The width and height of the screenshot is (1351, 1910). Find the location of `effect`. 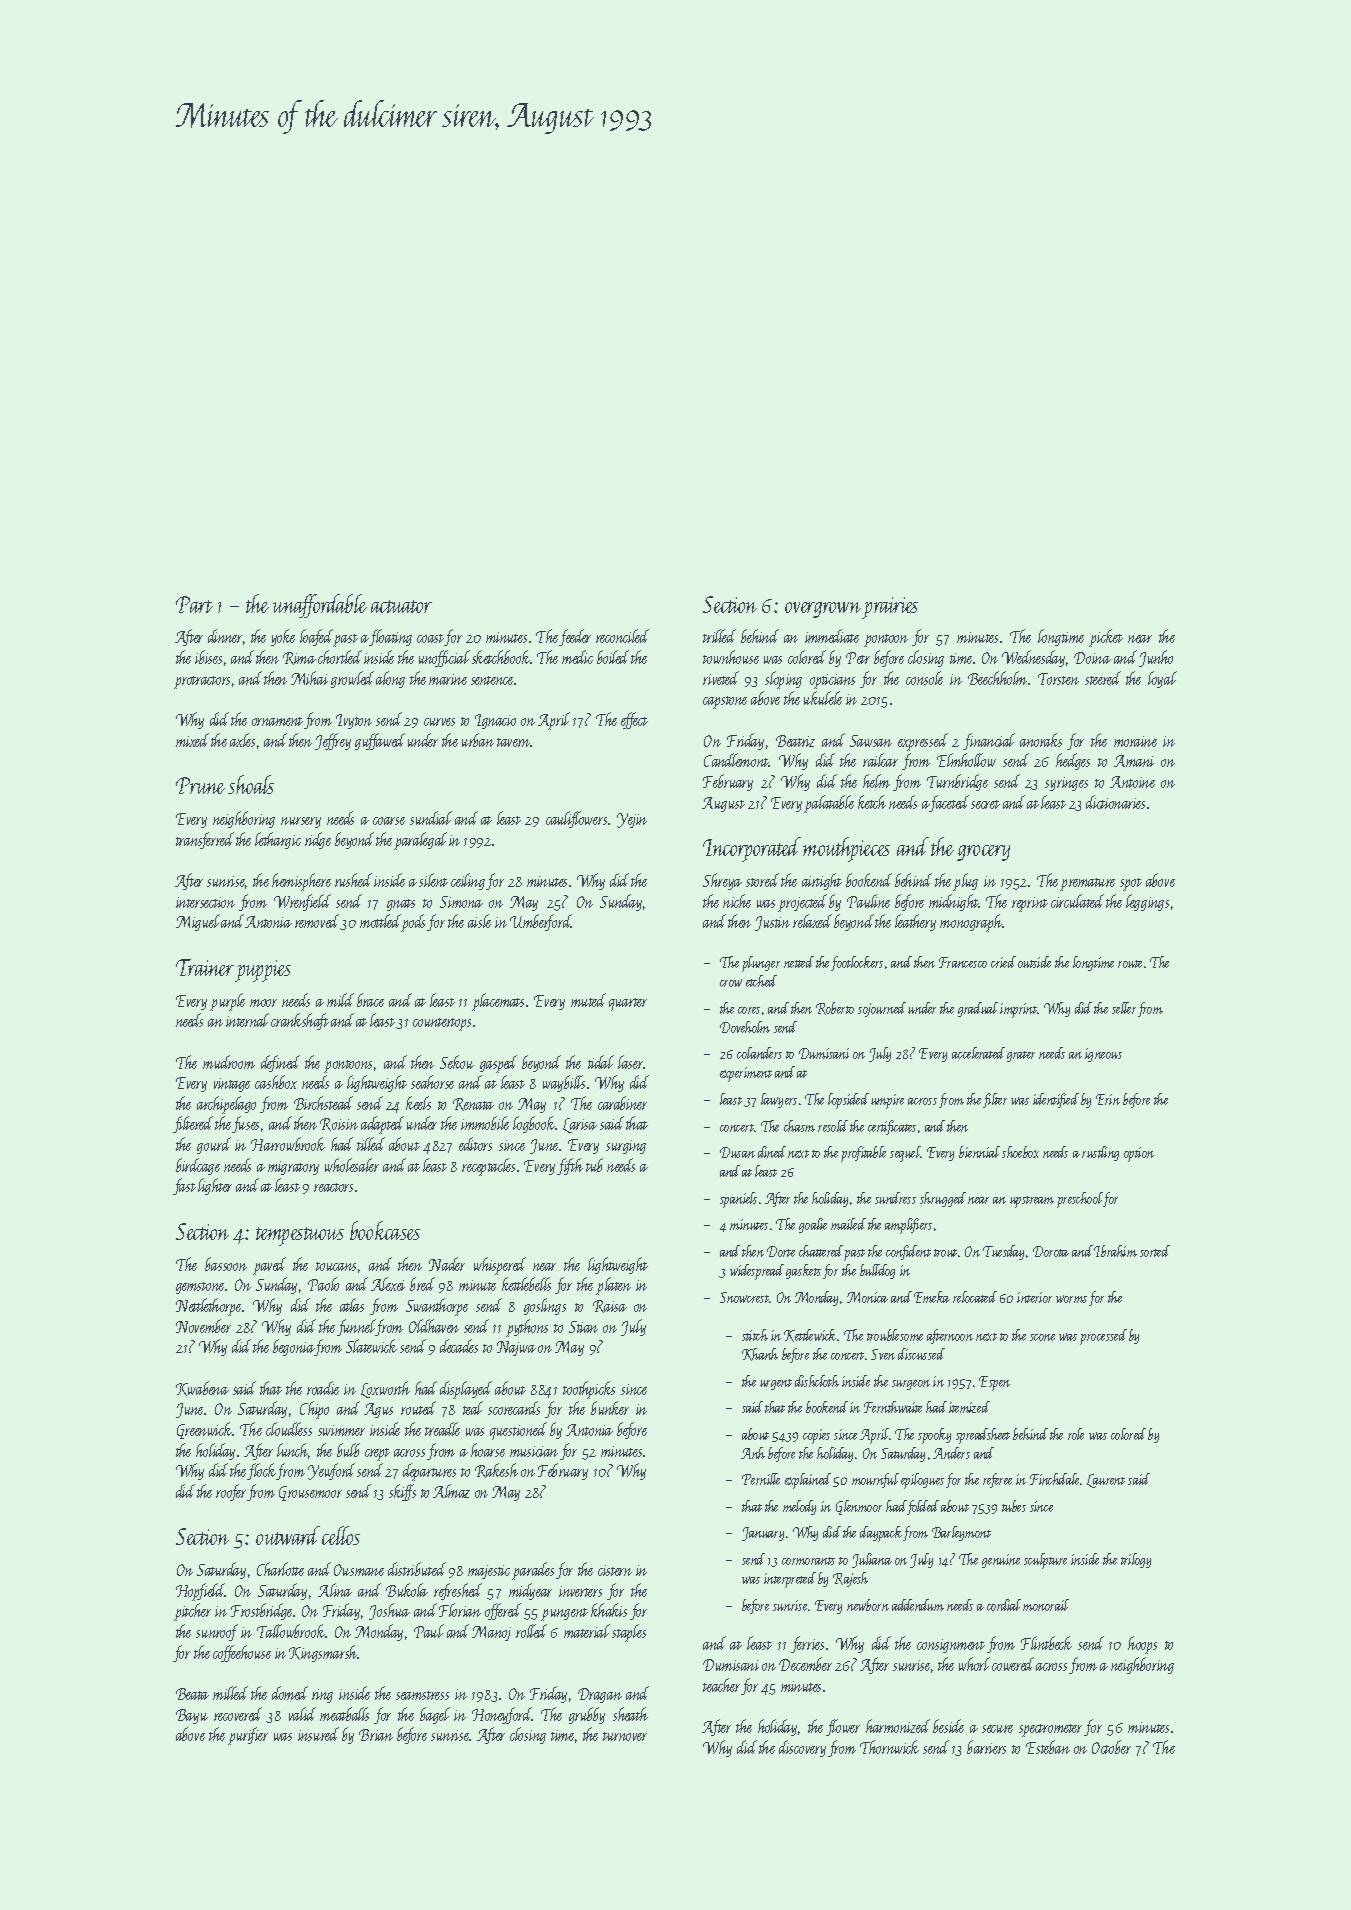

effect is located at coordinates (634, 720).
